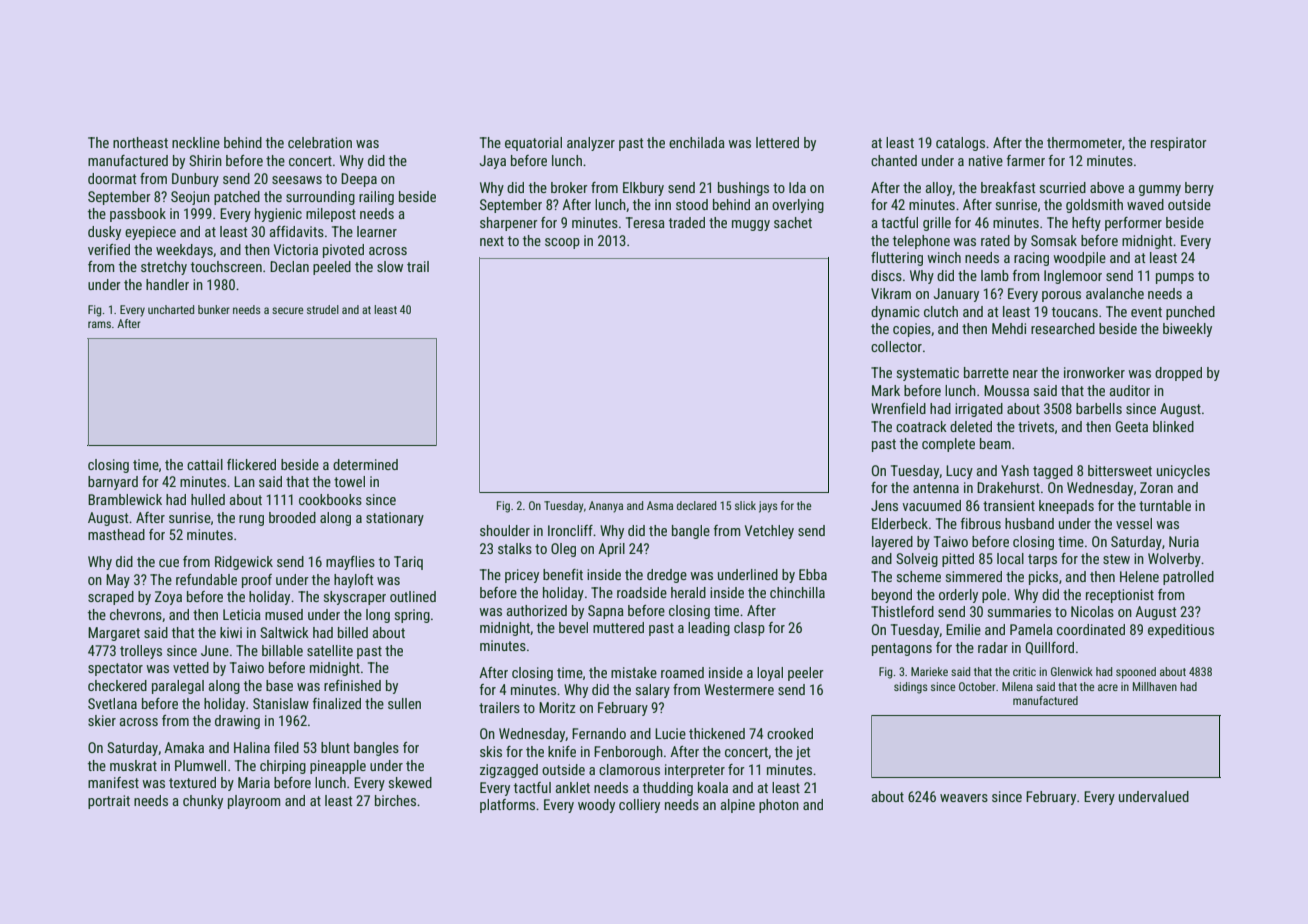 The width and height of the document is (1308, 924). Describe the element at coordinates (971, 426) in the document. I see `deleted` at that location.
